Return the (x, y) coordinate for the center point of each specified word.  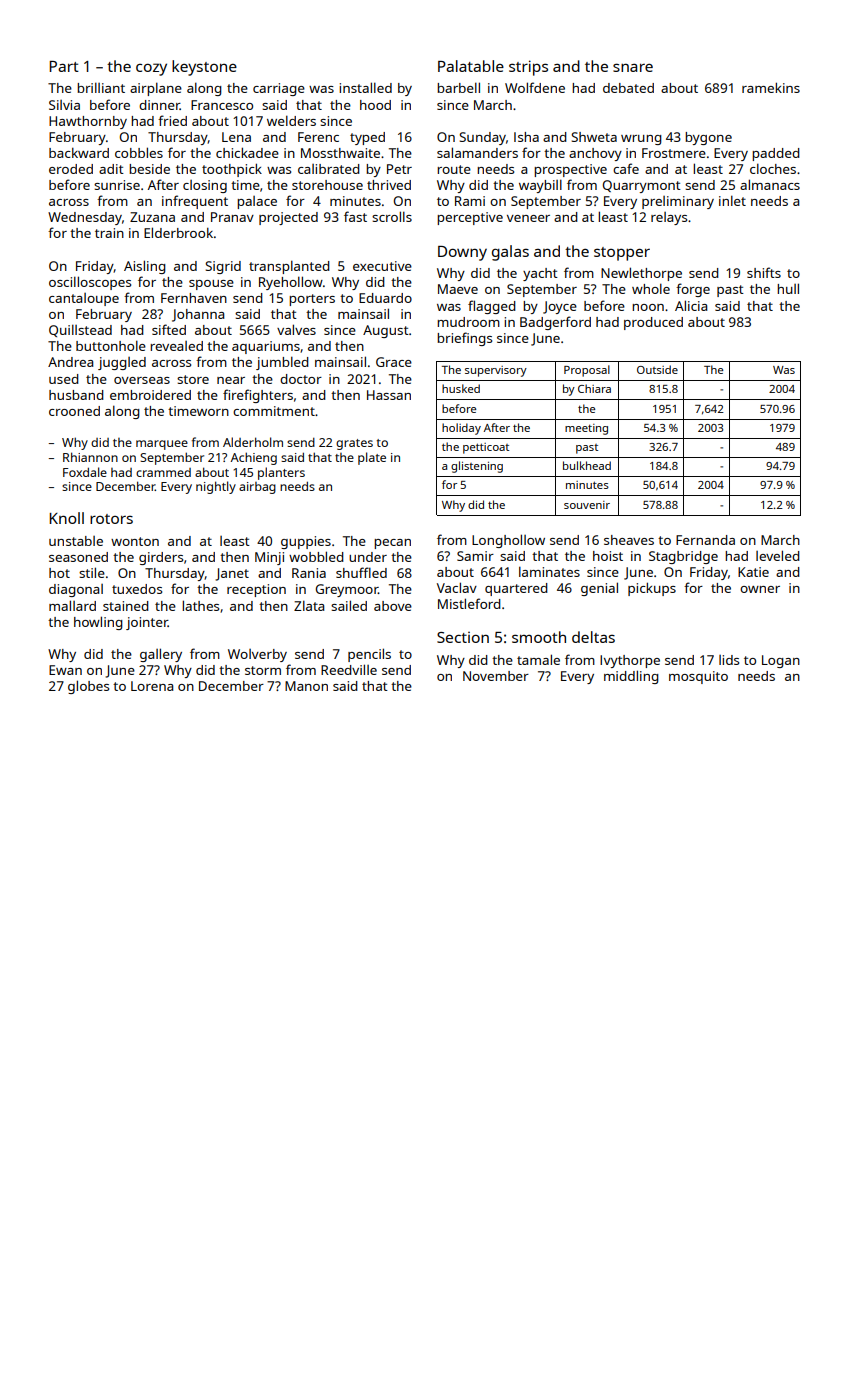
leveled (778, 555)
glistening (477, 467)
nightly (216, 487)
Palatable (471, 66)
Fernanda (705, 540)
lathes (200, 605)
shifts (764, 272)
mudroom (468, 322)
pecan (392, 544)
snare (633, 67)
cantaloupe (84, 299)
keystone (204, 68)
